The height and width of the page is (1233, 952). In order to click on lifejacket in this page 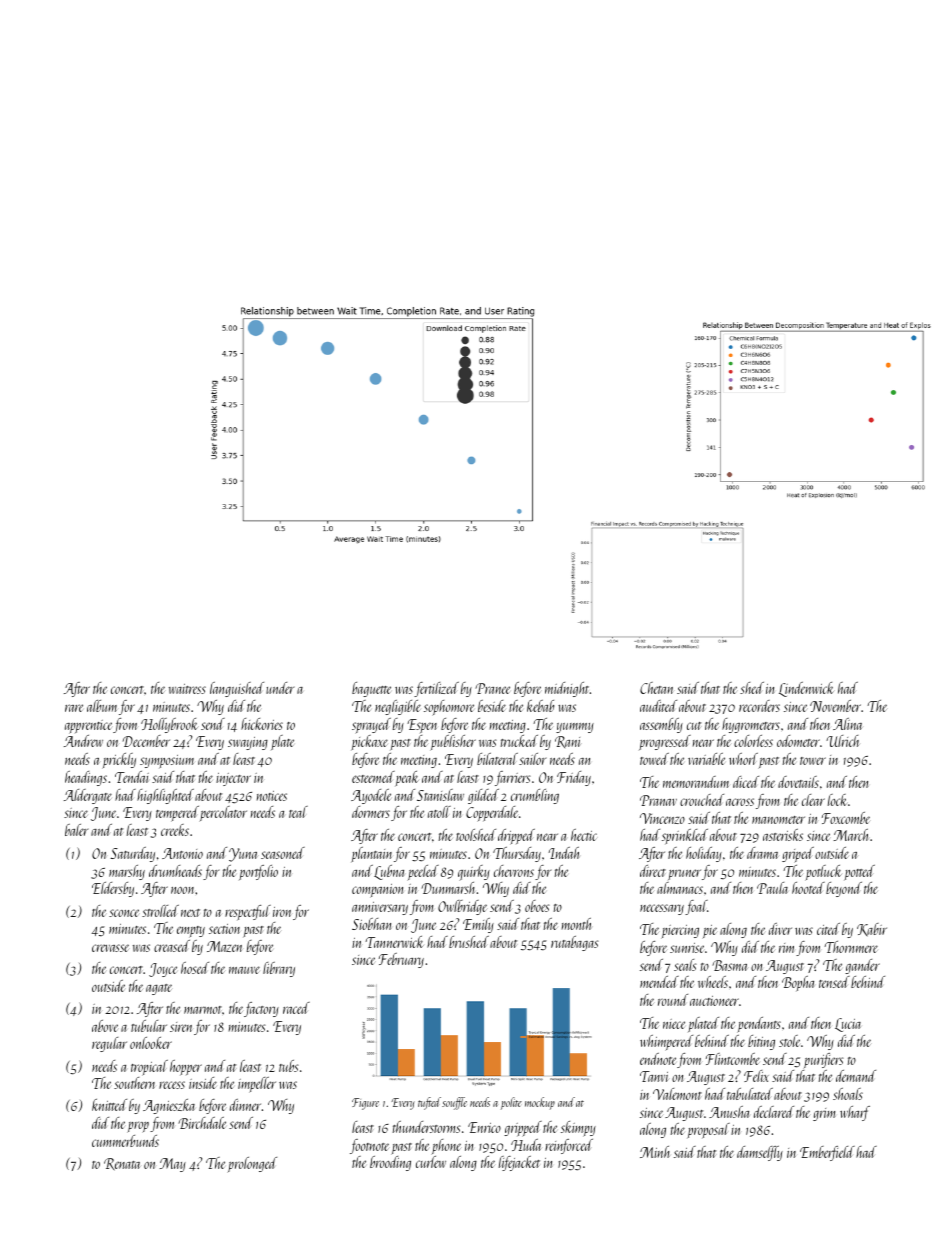, I will do `click(519, 1163)`.
